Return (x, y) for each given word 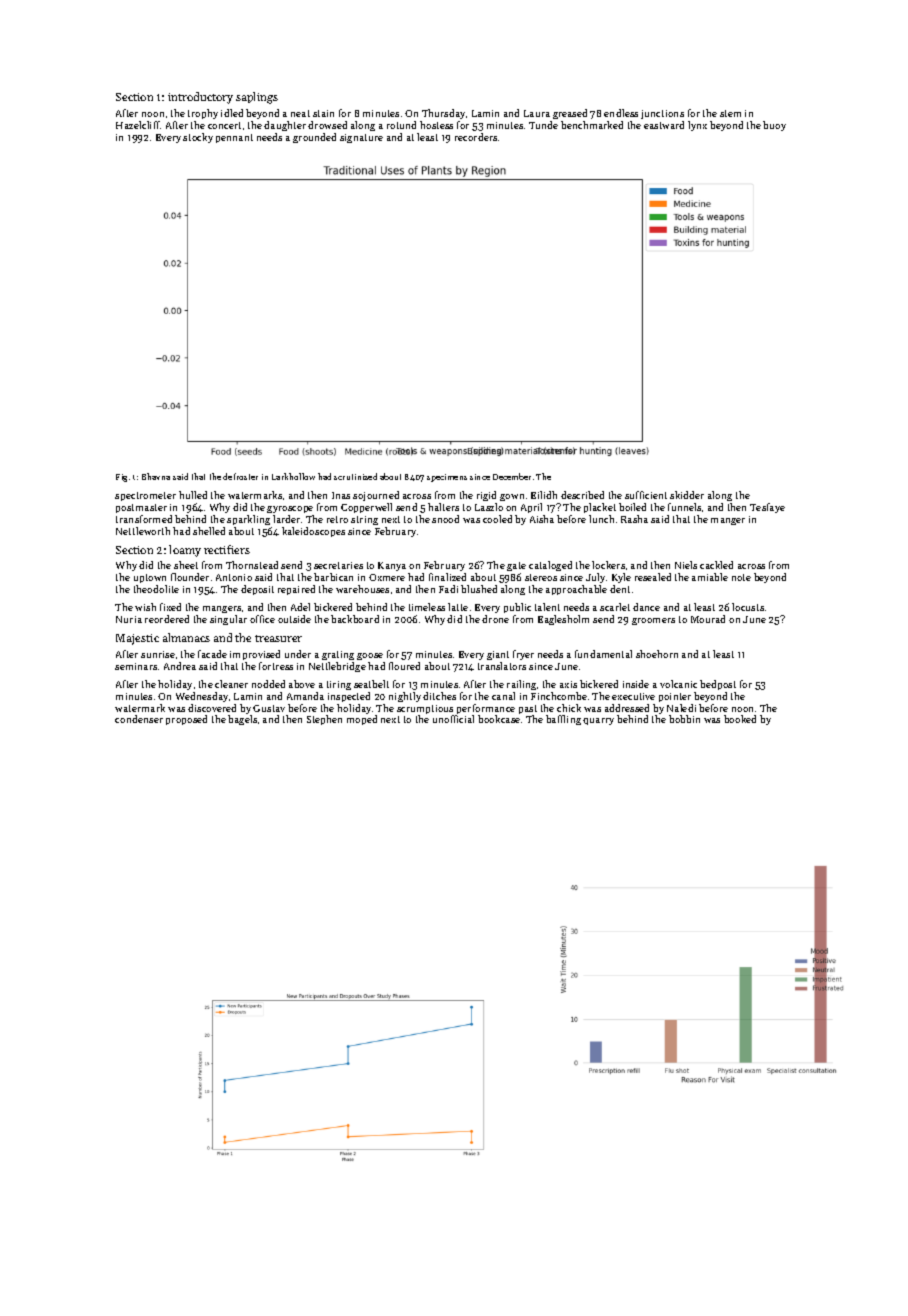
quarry (598, 721)
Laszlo (489, 507)
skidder (687, 495)
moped (362, 720)
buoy (774, 126)
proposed (186, 720)
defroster (240, 476)
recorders (476, 137)
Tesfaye (767, 508)
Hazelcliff (138, 125)
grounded (314, 138)
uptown (150, 578)
